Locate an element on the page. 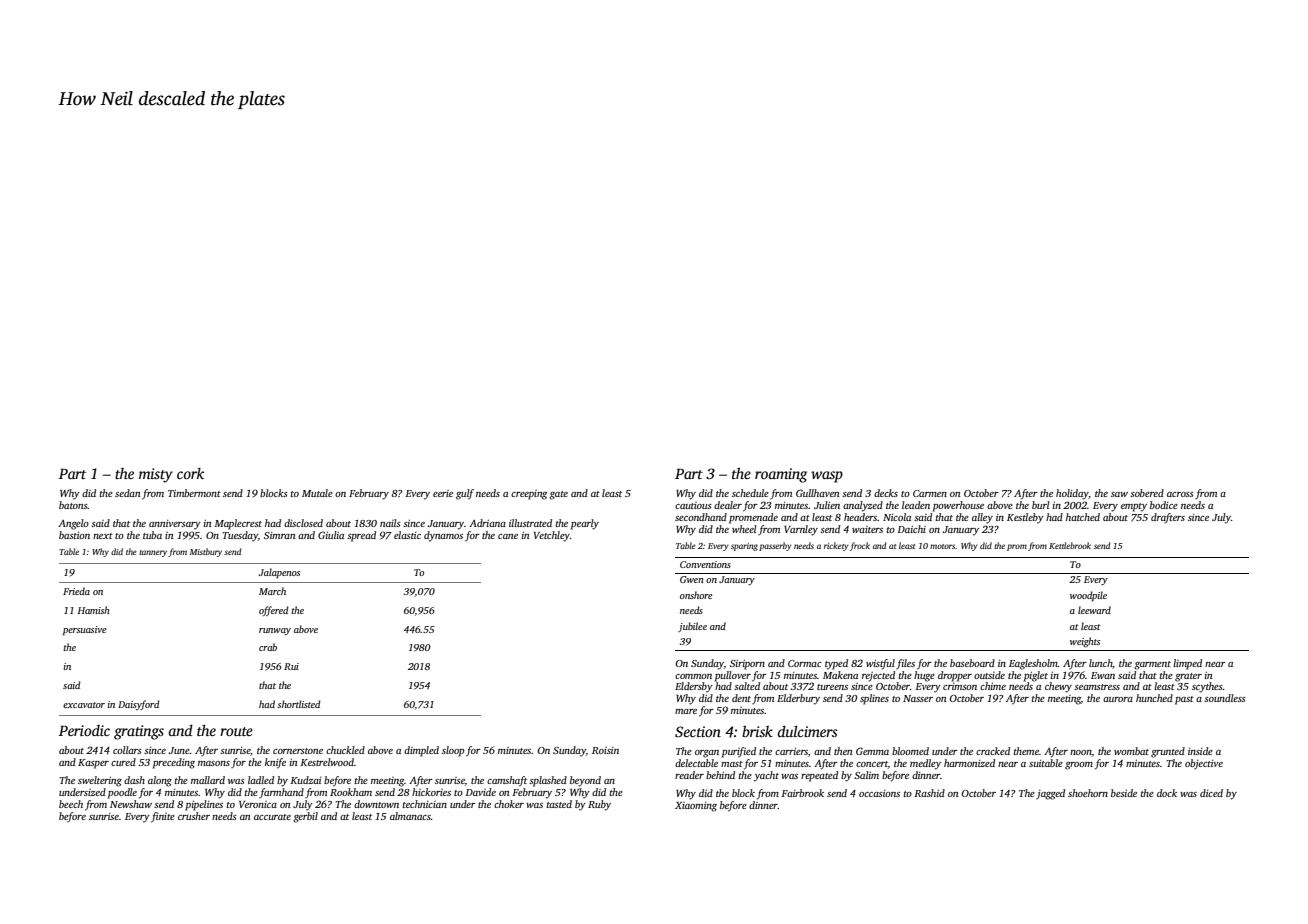 This page has width=1308, height=924. Ruby is located at coordinates (599, 805).
